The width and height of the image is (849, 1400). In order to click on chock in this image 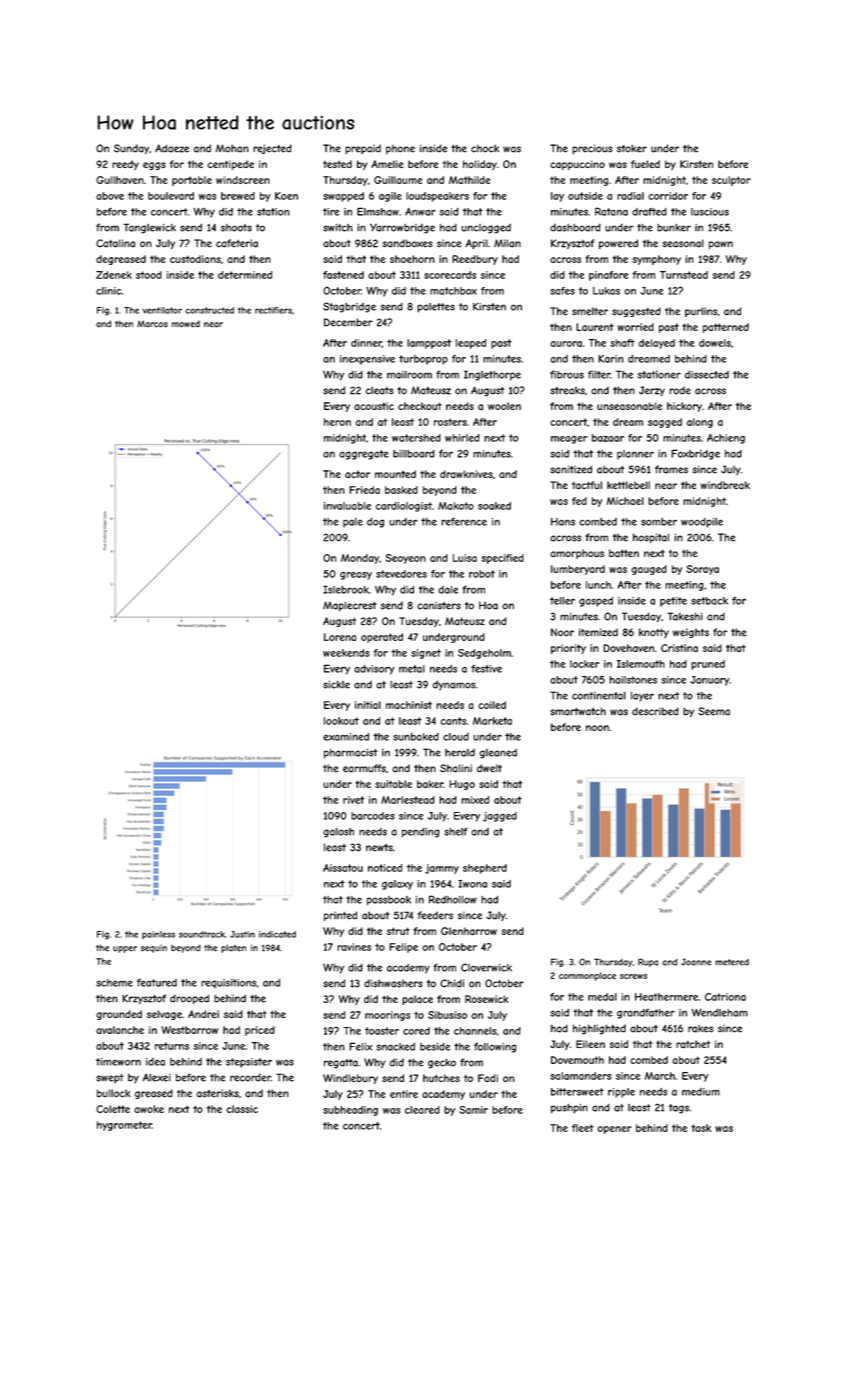, I will do `click(485, 149)`.
